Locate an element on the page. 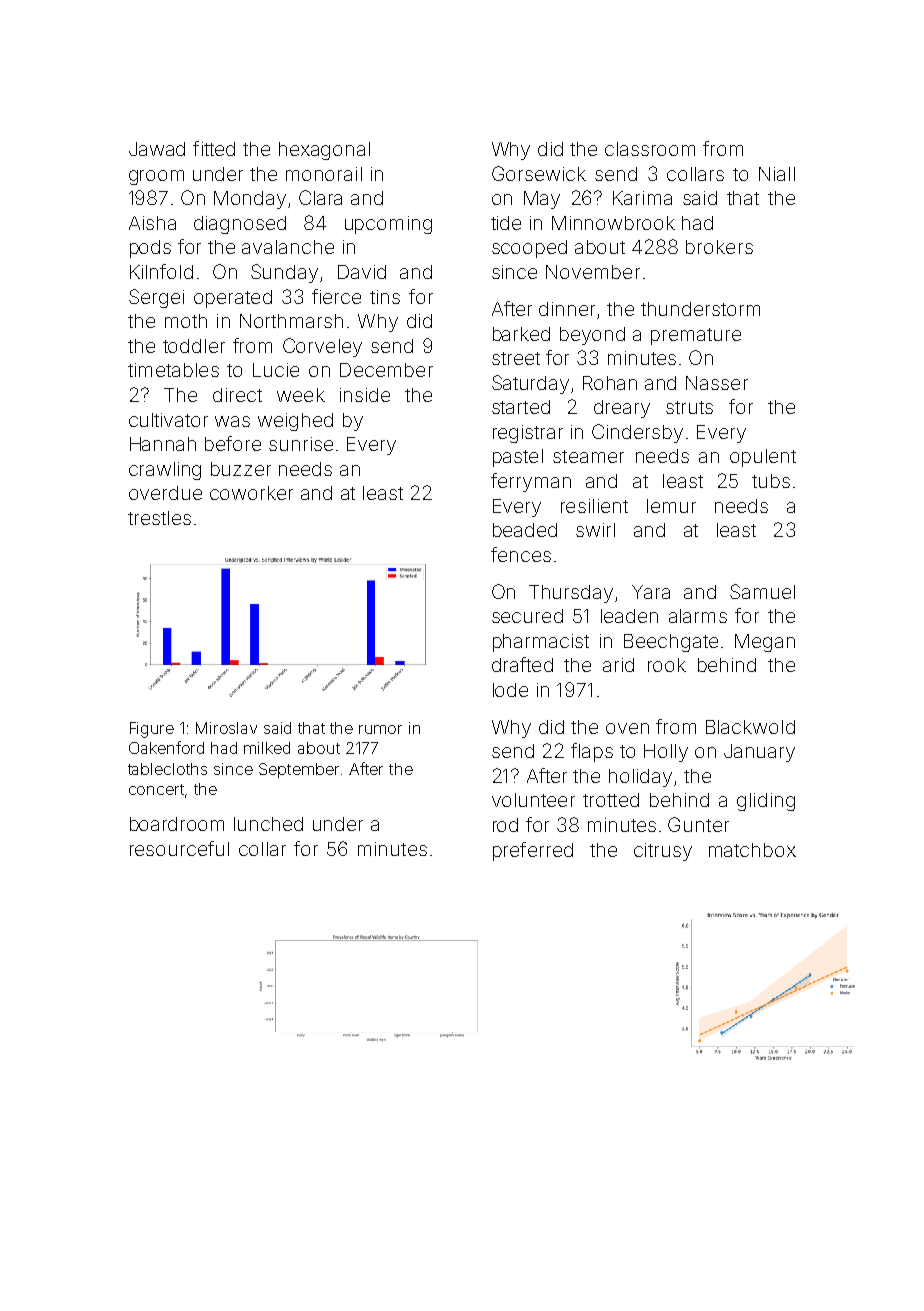 The height and width of the image is (1311, 924). beyond is located at coordinates (592, 336).
